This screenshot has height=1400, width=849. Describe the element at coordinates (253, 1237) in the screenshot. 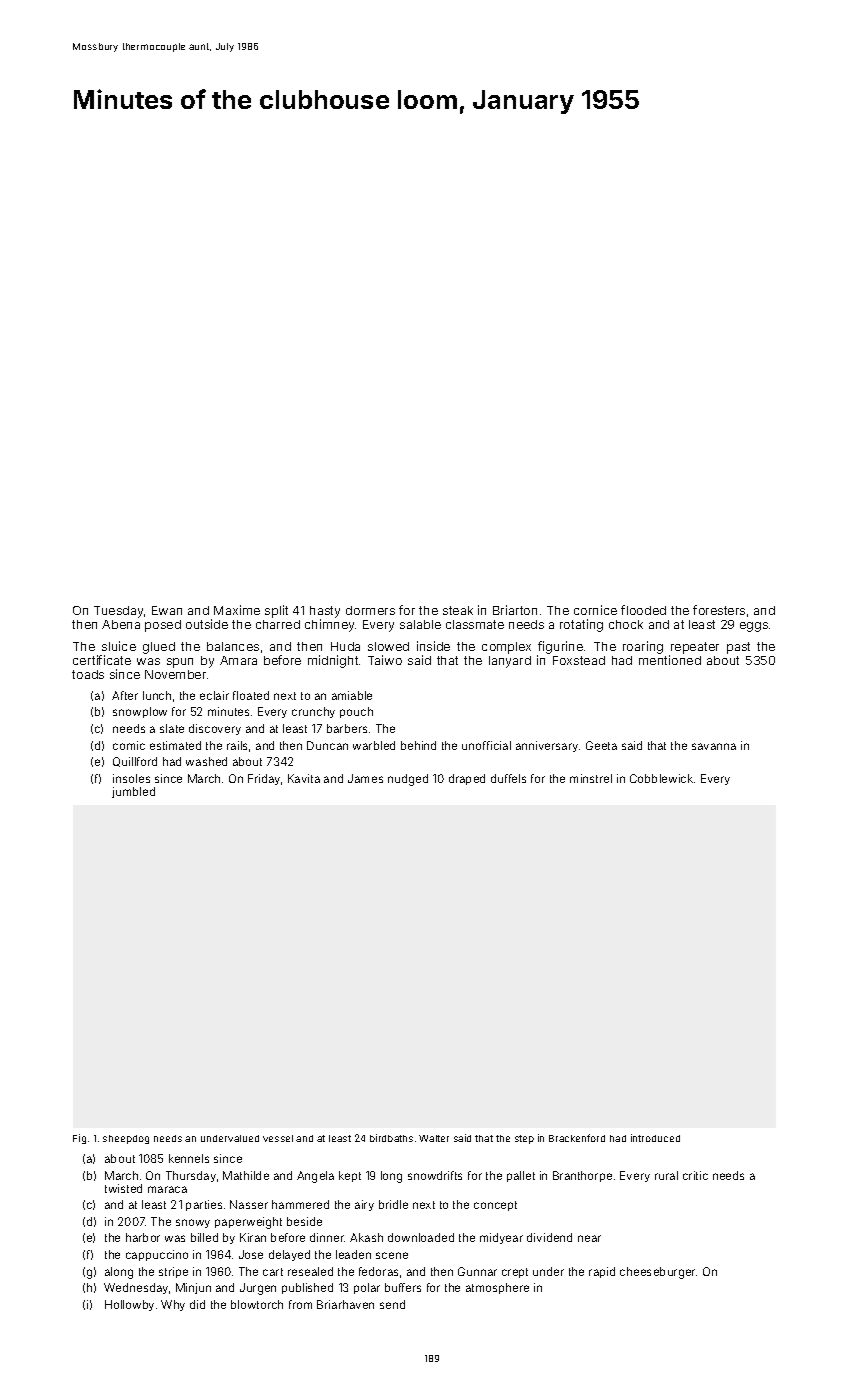

I see `Kiran` at that location.
